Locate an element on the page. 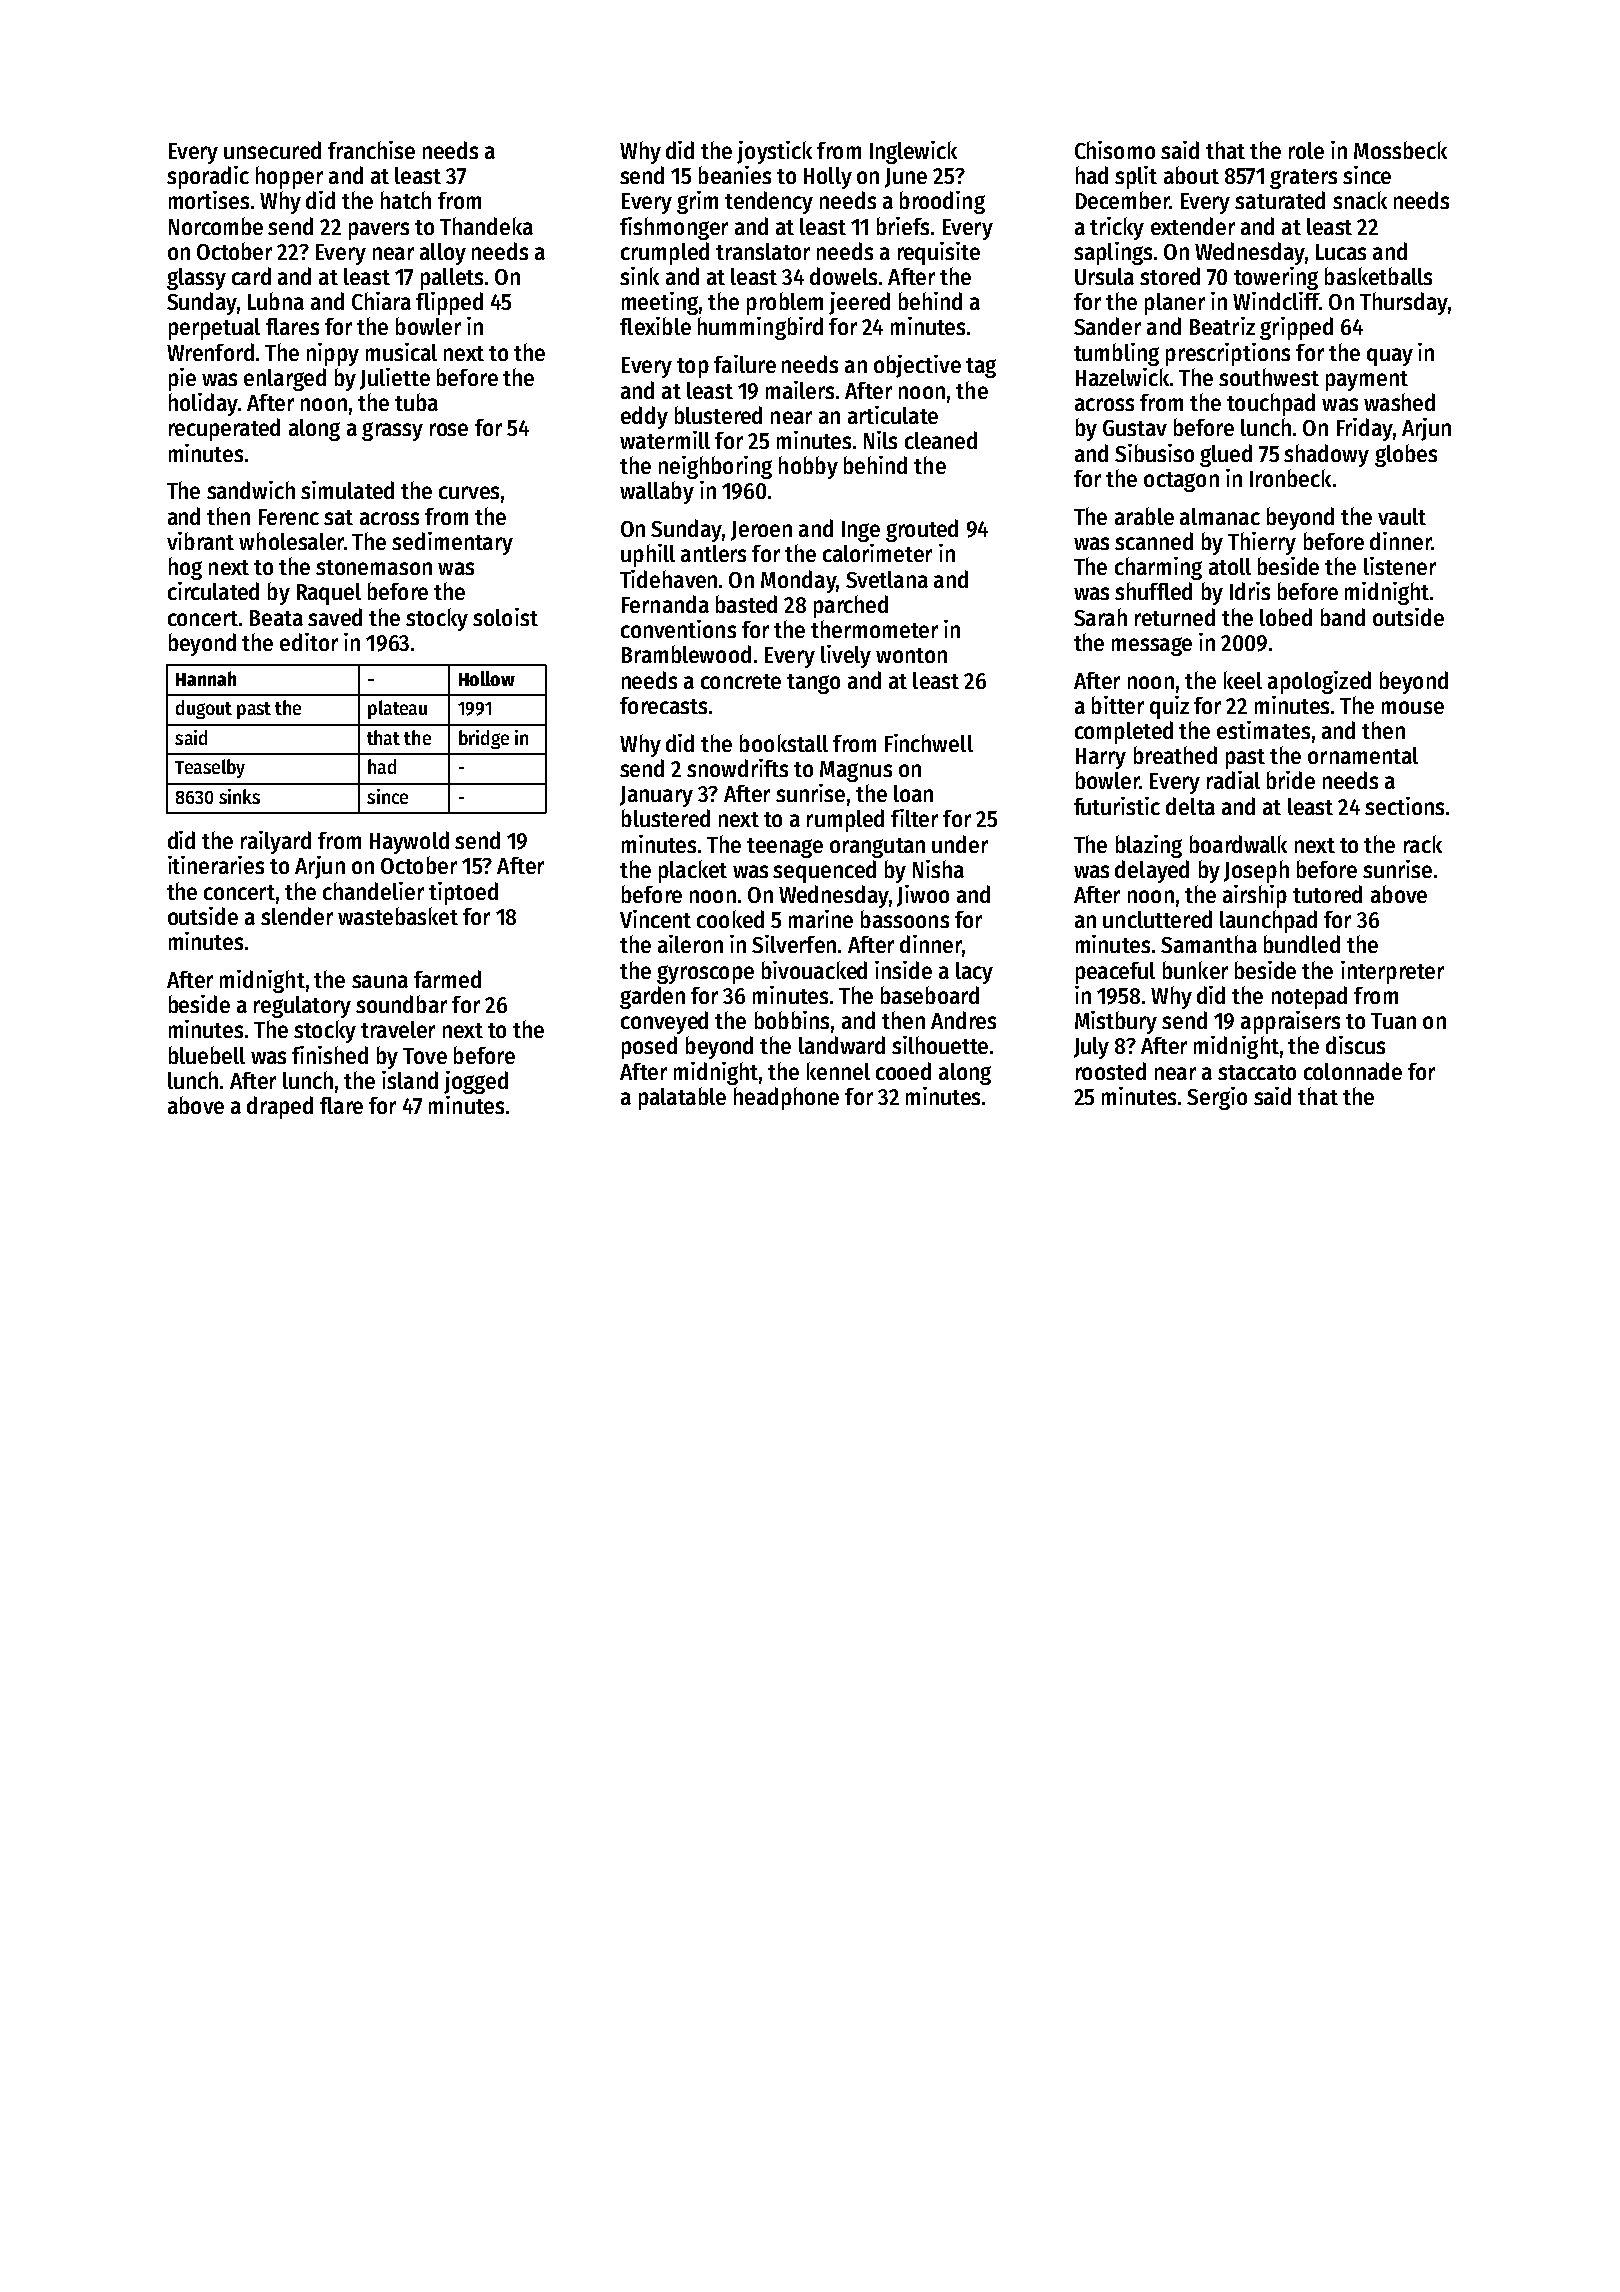 The image size is (1620, 2292). joystick is located at coordinates (774, 152).
